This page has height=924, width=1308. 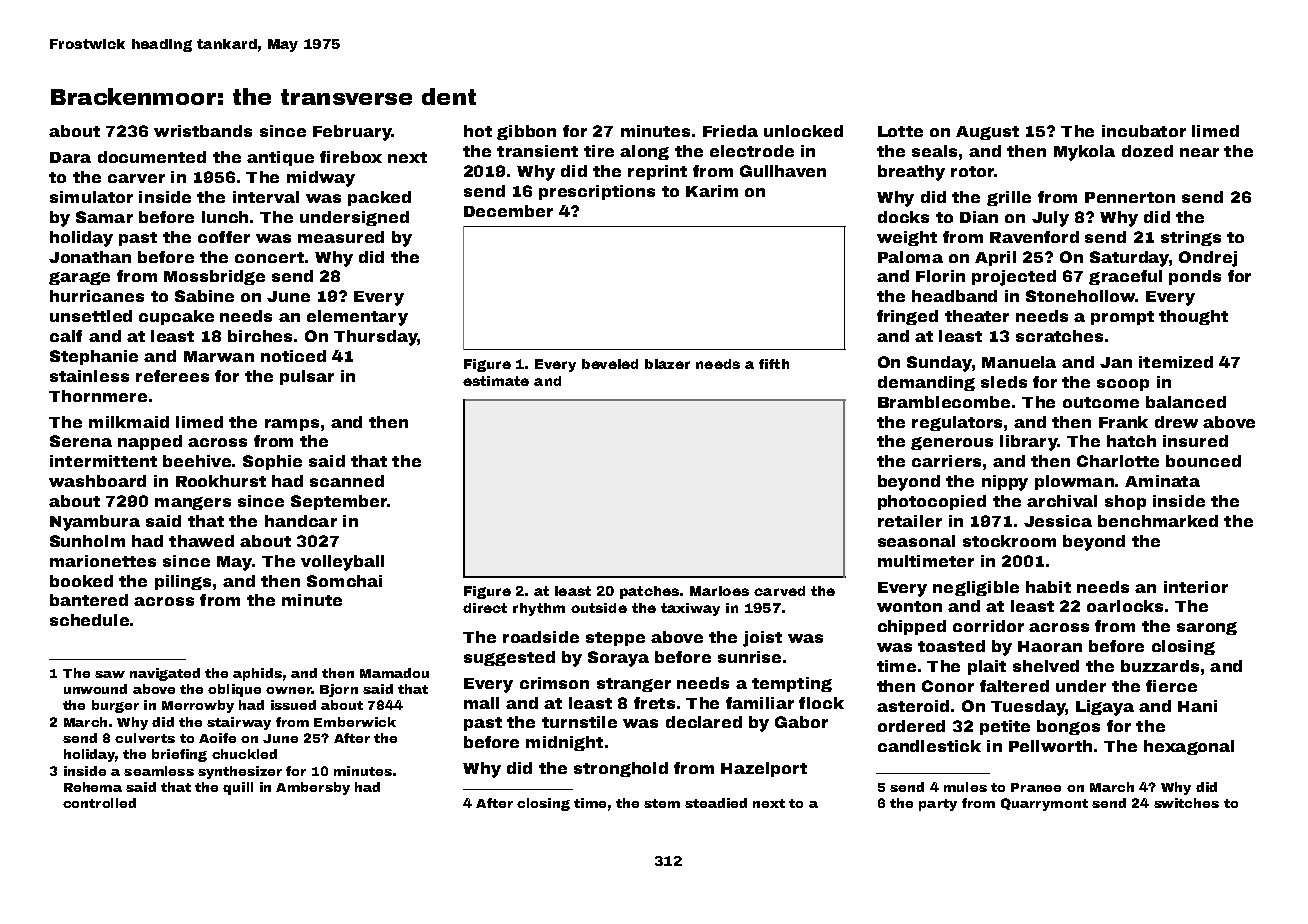 I want to click on Sunholm, so click(x=87, y=541).
